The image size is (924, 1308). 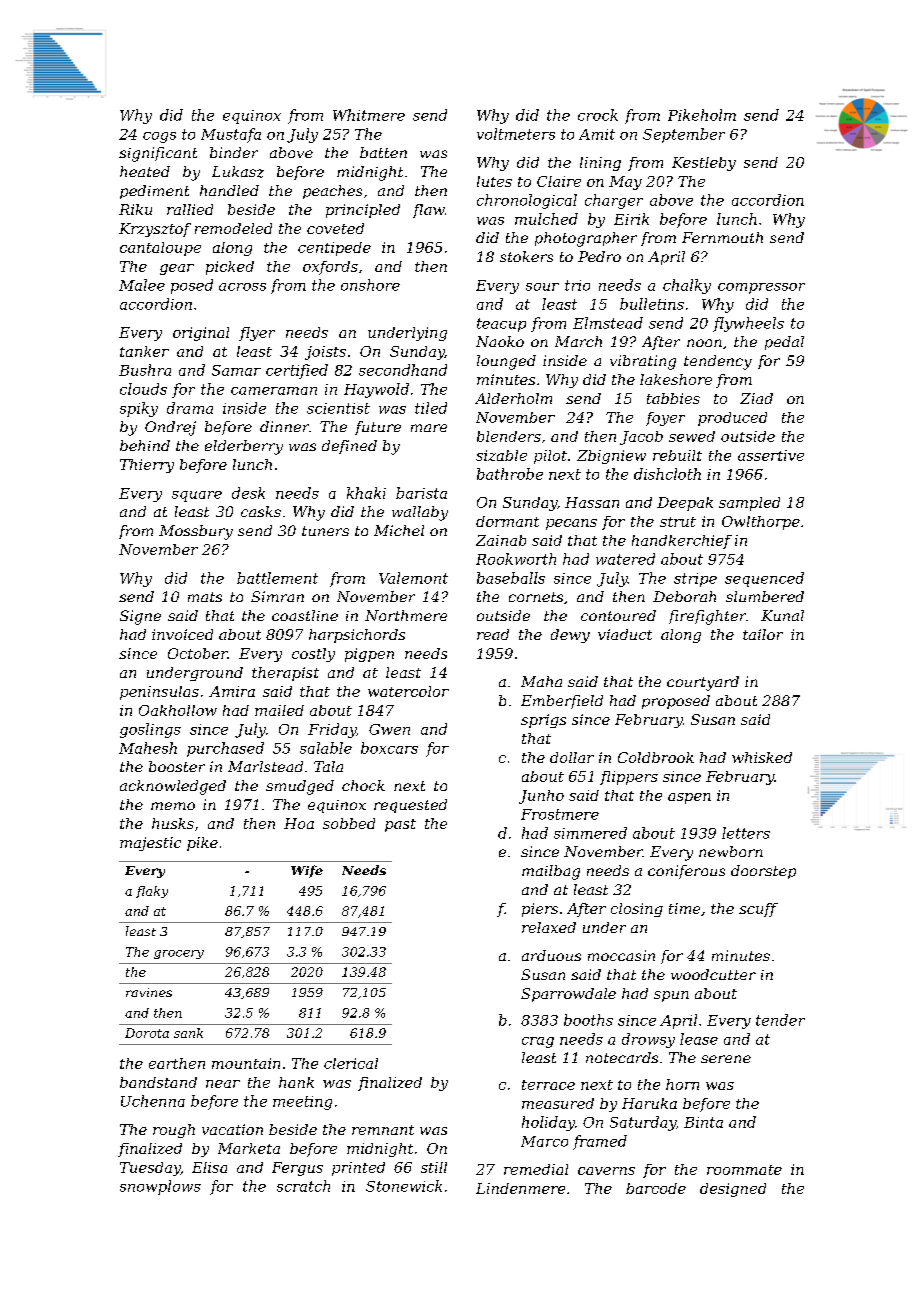 I want to click on remnant, so click(x=383, y=1130).
